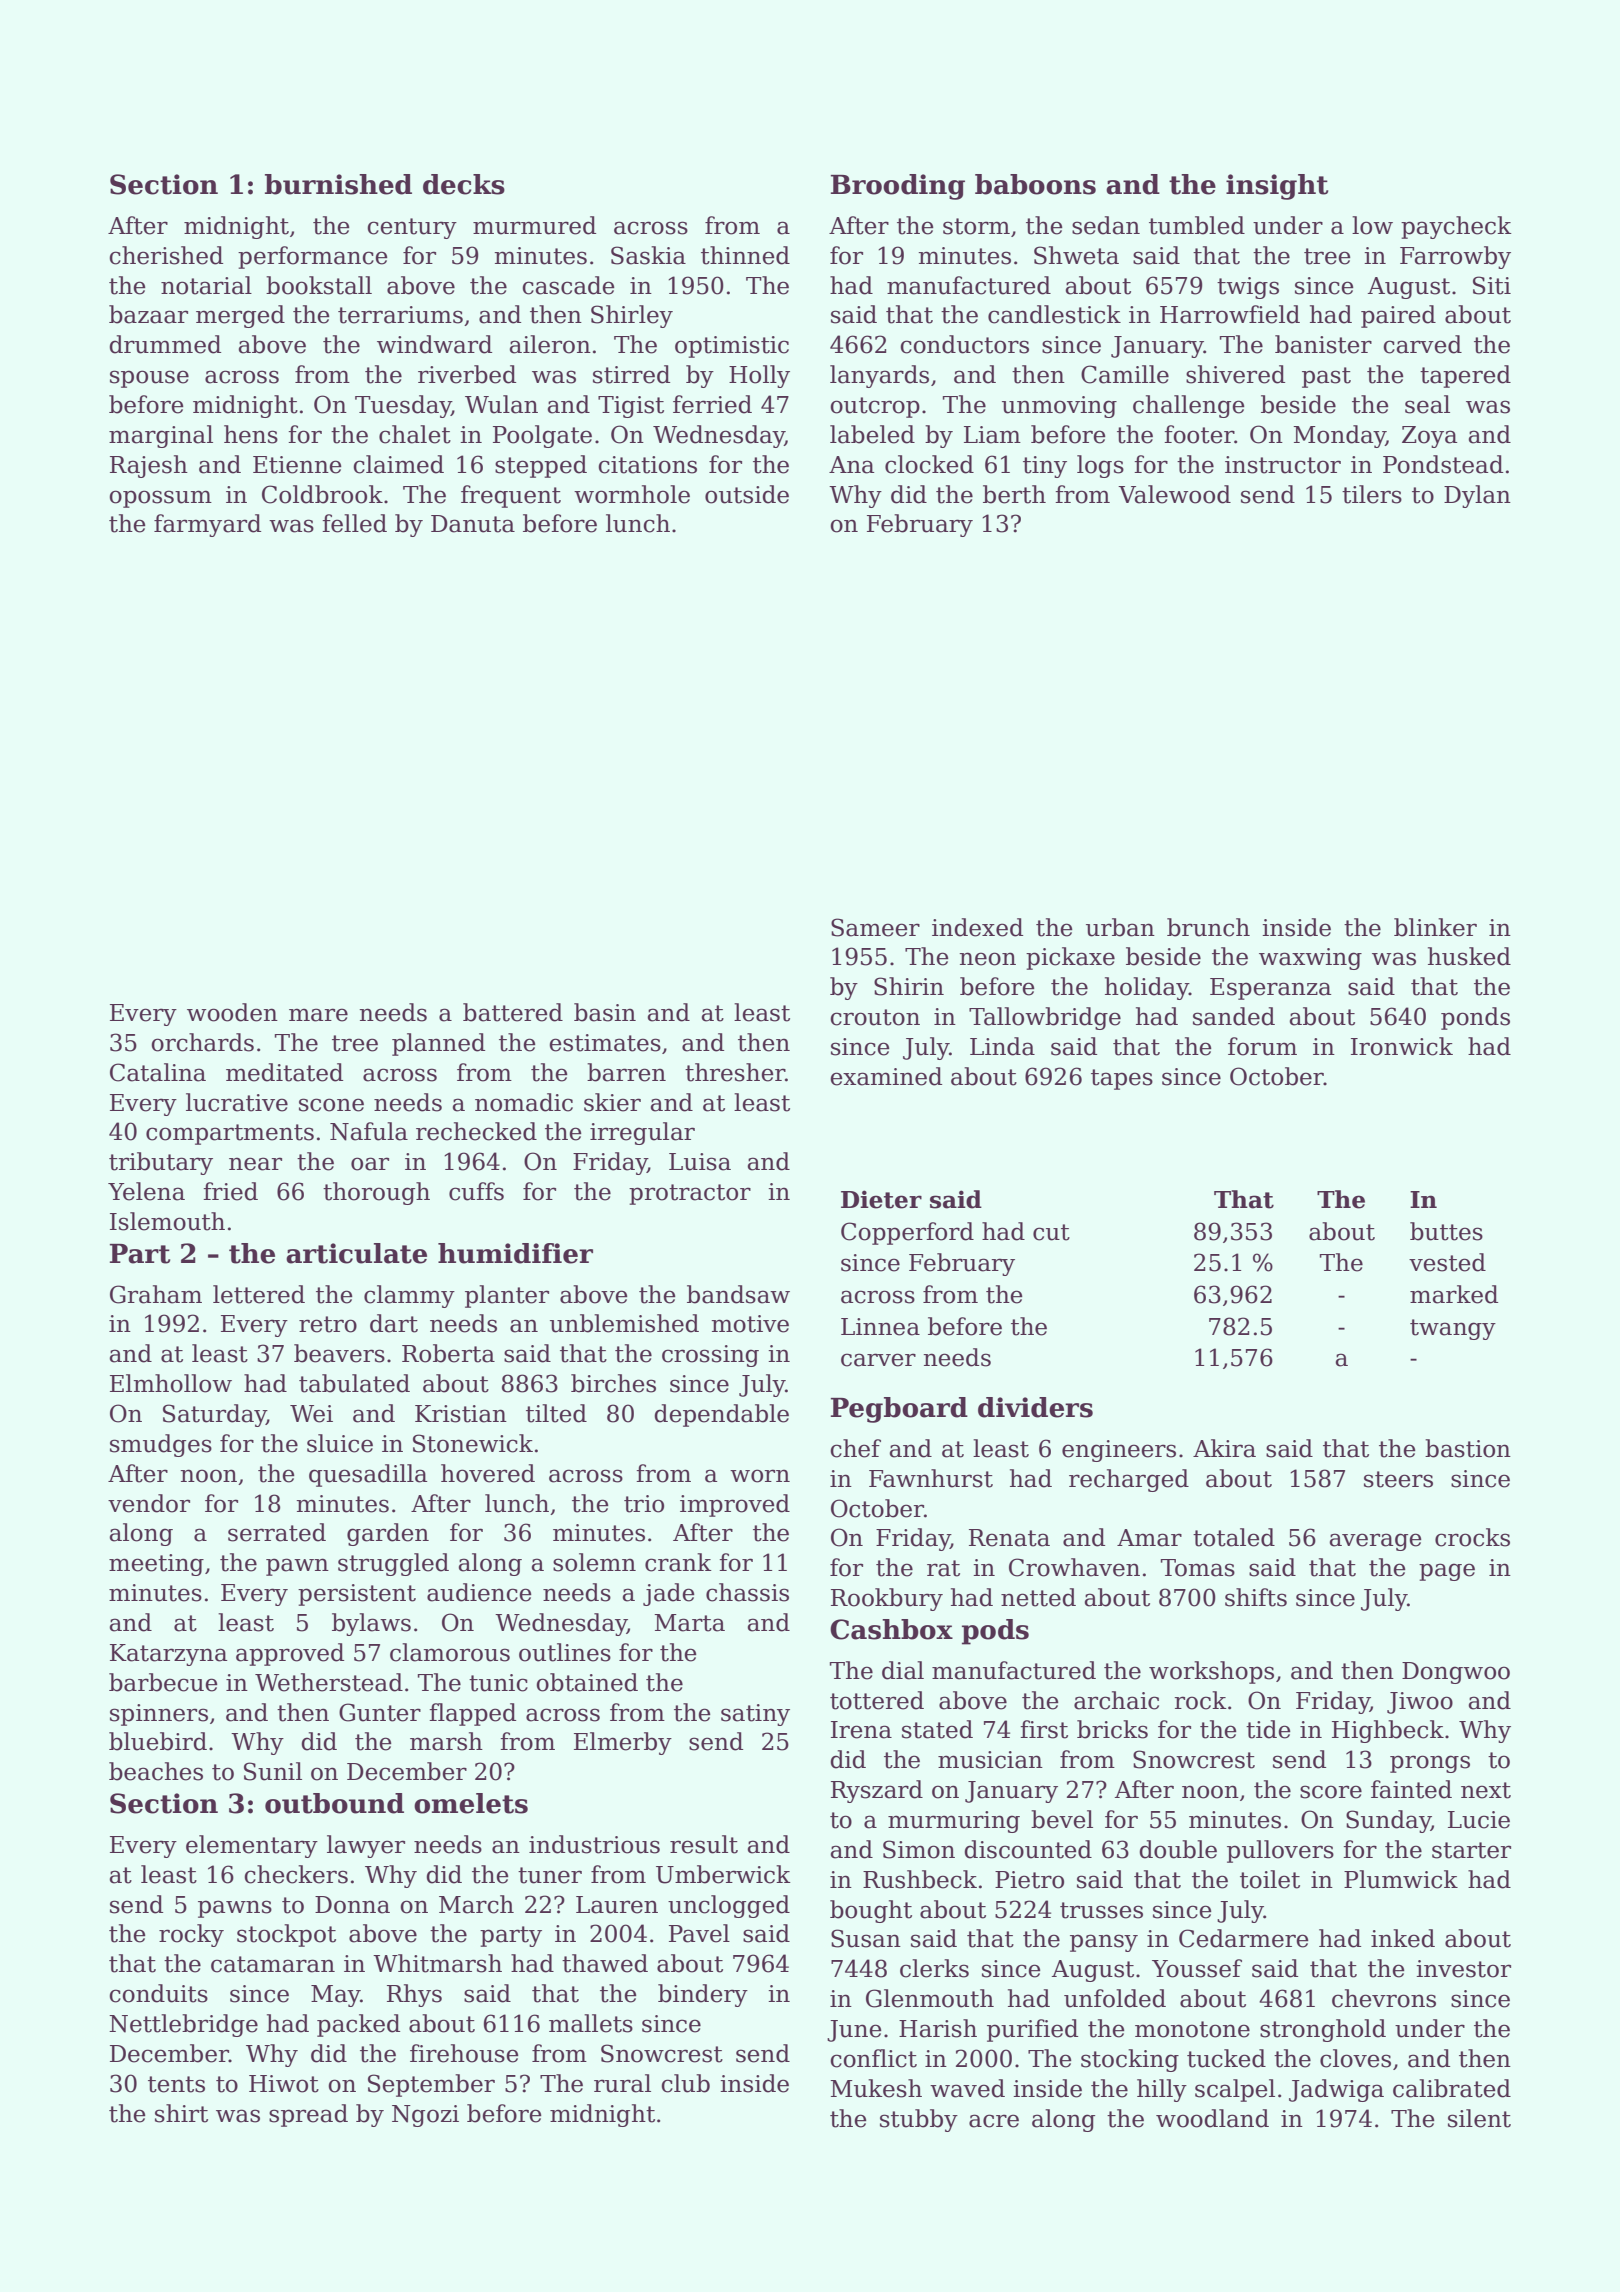 Image resolution: width=1620 pixels, height=2292 pixels. Describe the element at coordinates (232, 1012) in the document. I see `wooden` at that location.
